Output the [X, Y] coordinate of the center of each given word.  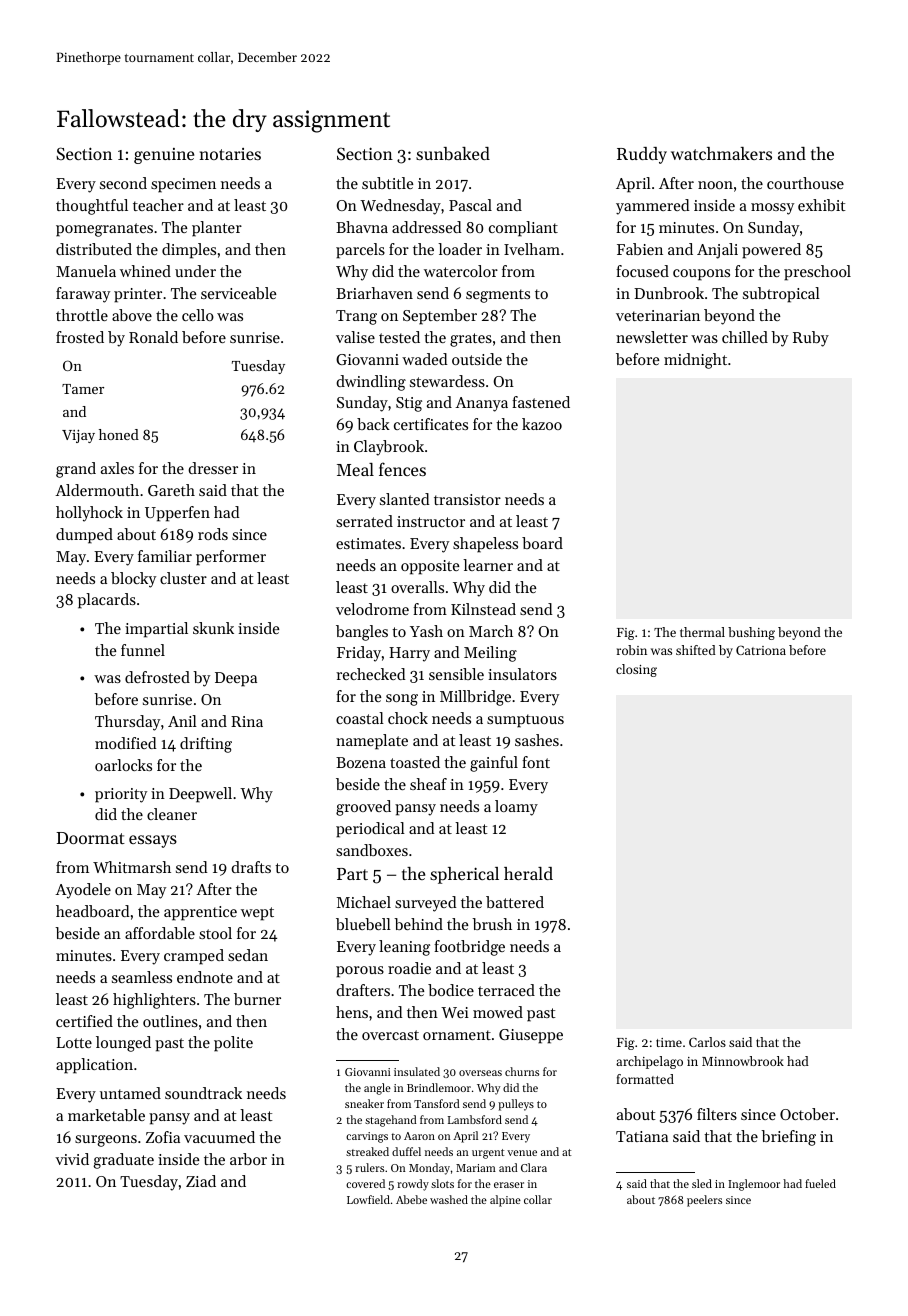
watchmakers [721, 153]
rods [213, 534]
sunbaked [453, 153]
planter [217, 229]
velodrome [372, 609]
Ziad [201, 1181]
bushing [751, 633]
